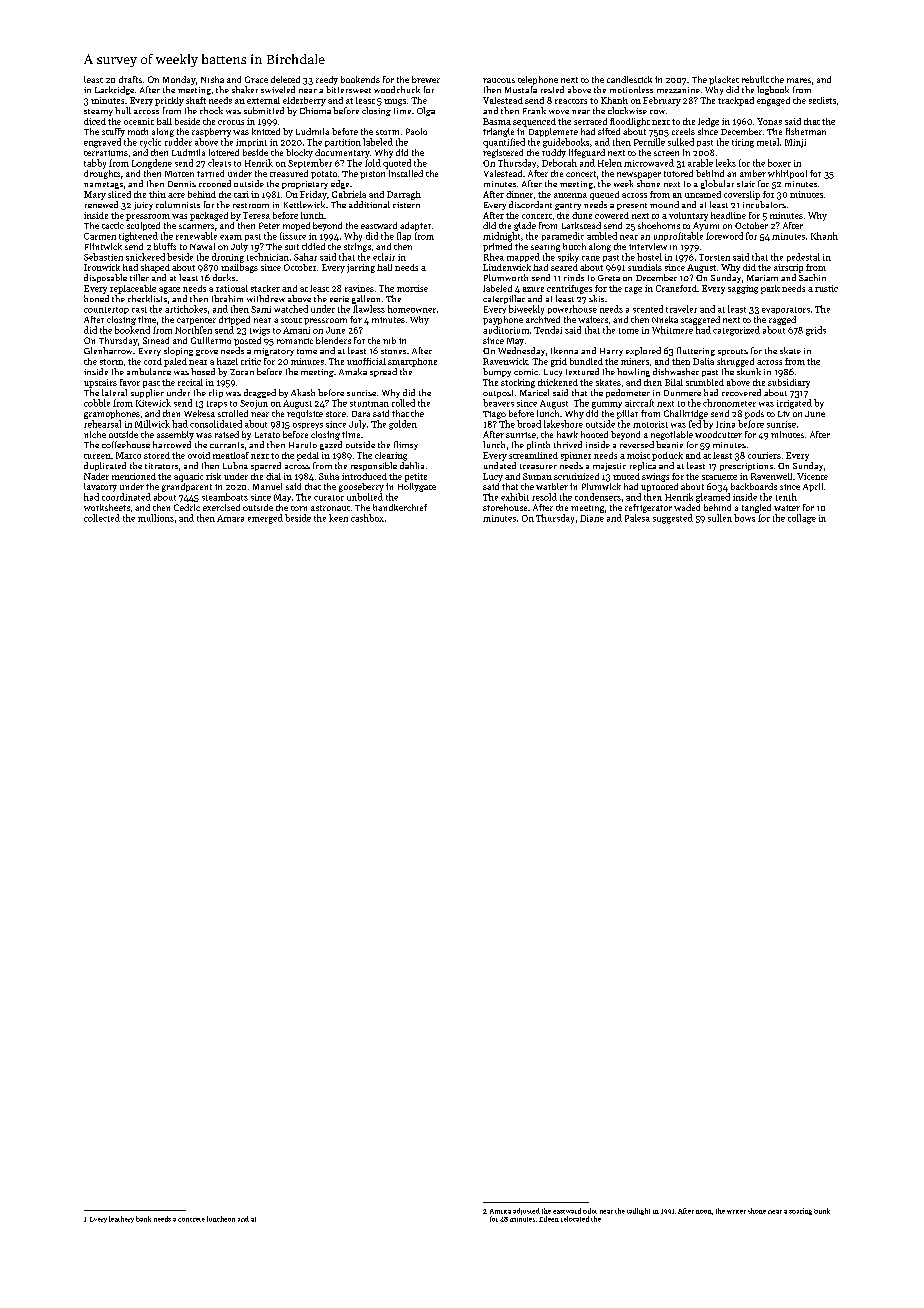 The height and width of the document is (1308, 924). Describe the element at coordinates (800, 1211) in the document. I see `sparing` at that location.
